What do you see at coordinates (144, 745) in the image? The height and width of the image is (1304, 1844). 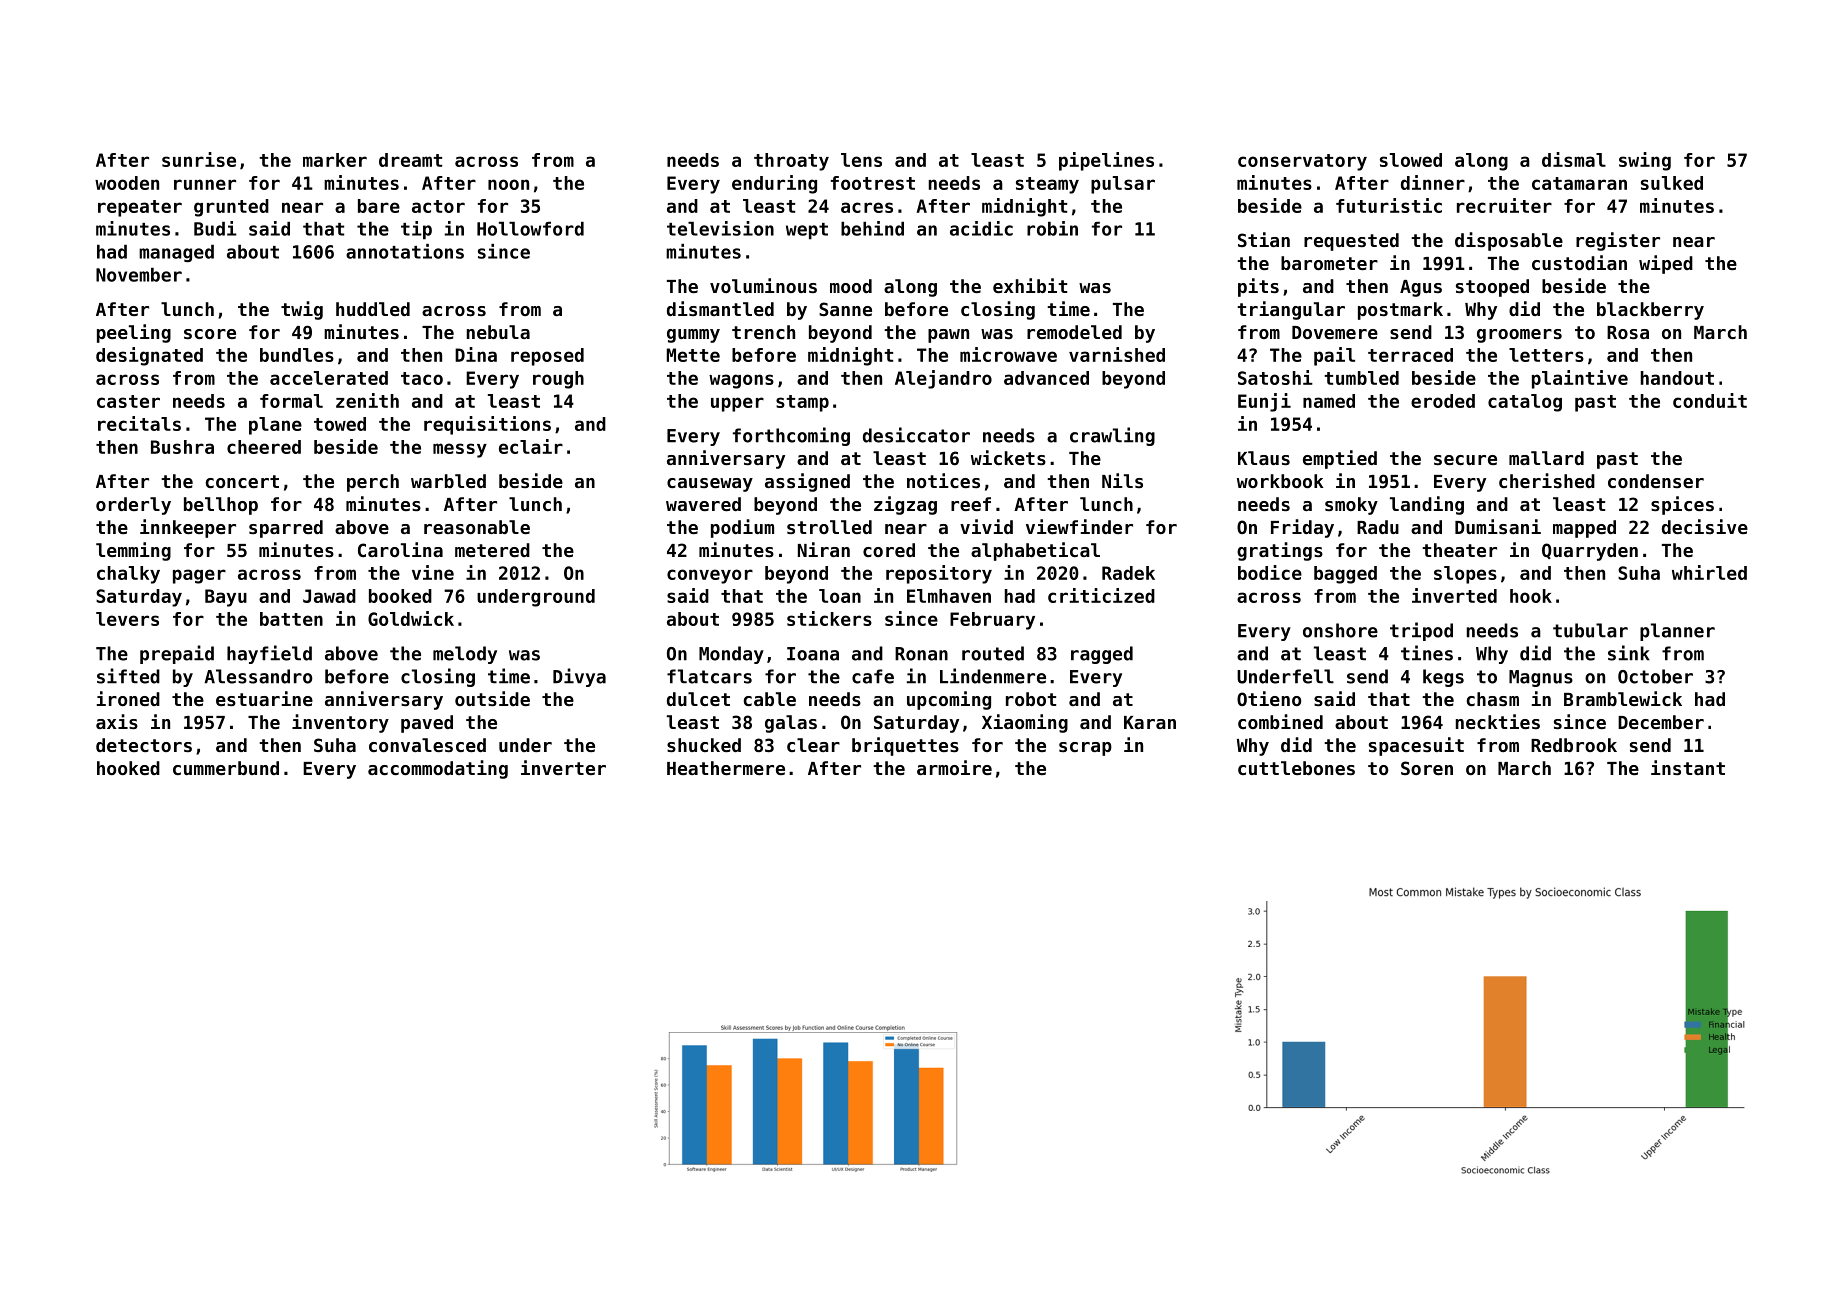 I see `detectors` at bounding box center [144, 745].
